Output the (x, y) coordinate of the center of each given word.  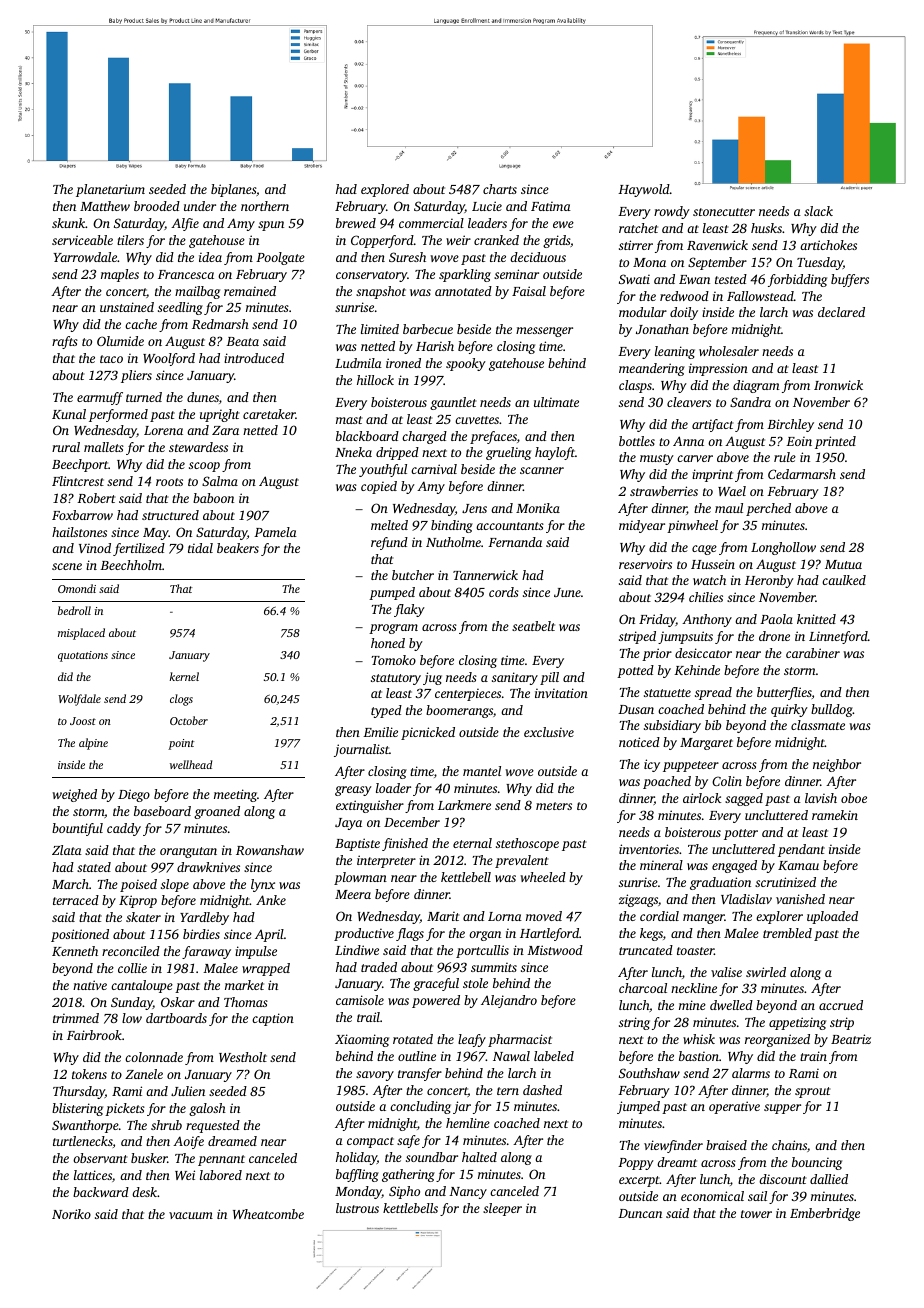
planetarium (110, 190)
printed (835, 442)
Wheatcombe (268, 1214)
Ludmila (358, 363)
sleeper (502, 1209)
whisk (699, 1039)
